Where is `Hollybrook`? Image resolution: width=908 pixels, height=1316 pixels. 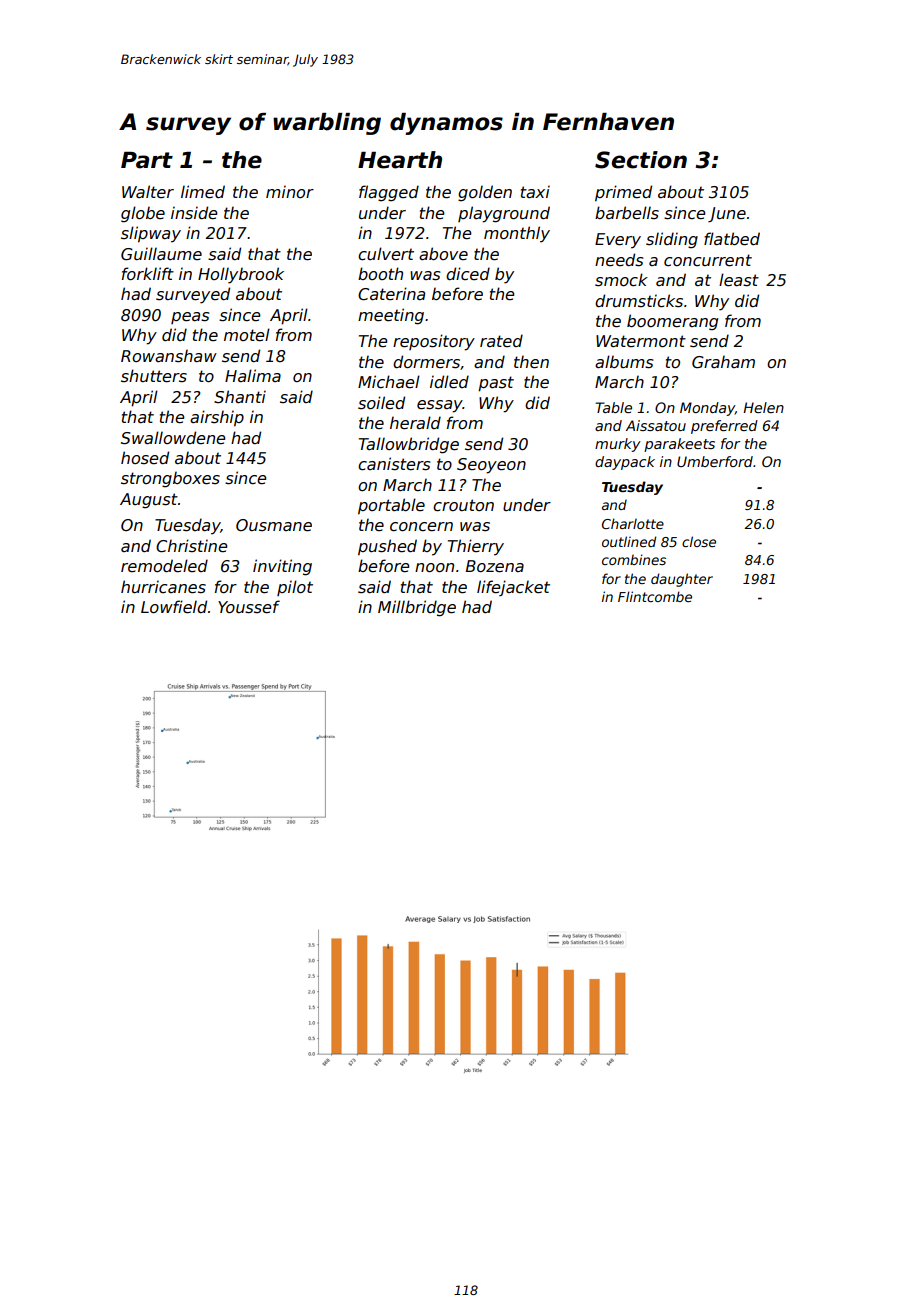
Hollybrook is located at coordinates (241, 275).
